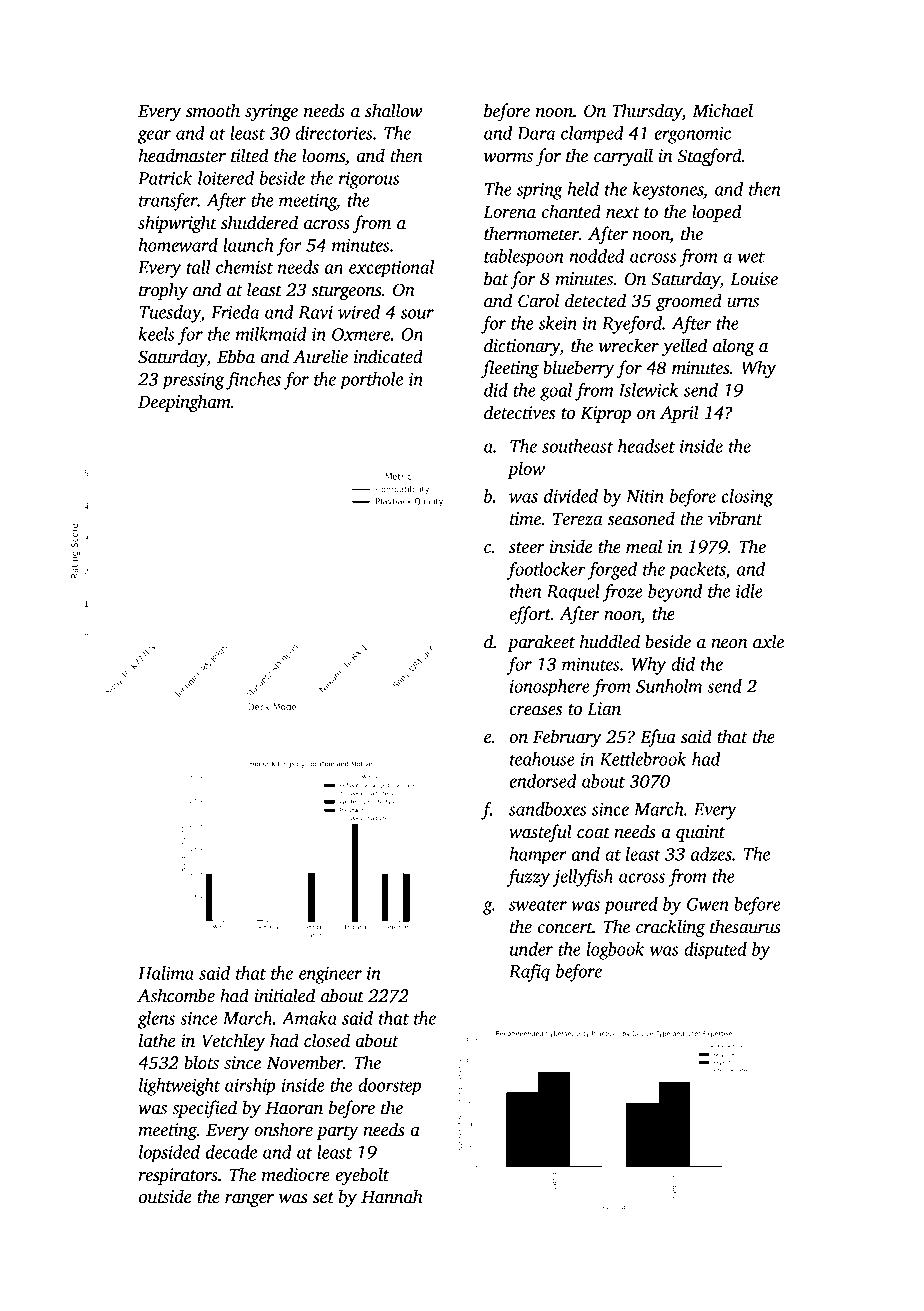 This page has height=1311, width=924. Describe the element at coordinates (529, 973) in the page. I see `Rafiq` at that location.
